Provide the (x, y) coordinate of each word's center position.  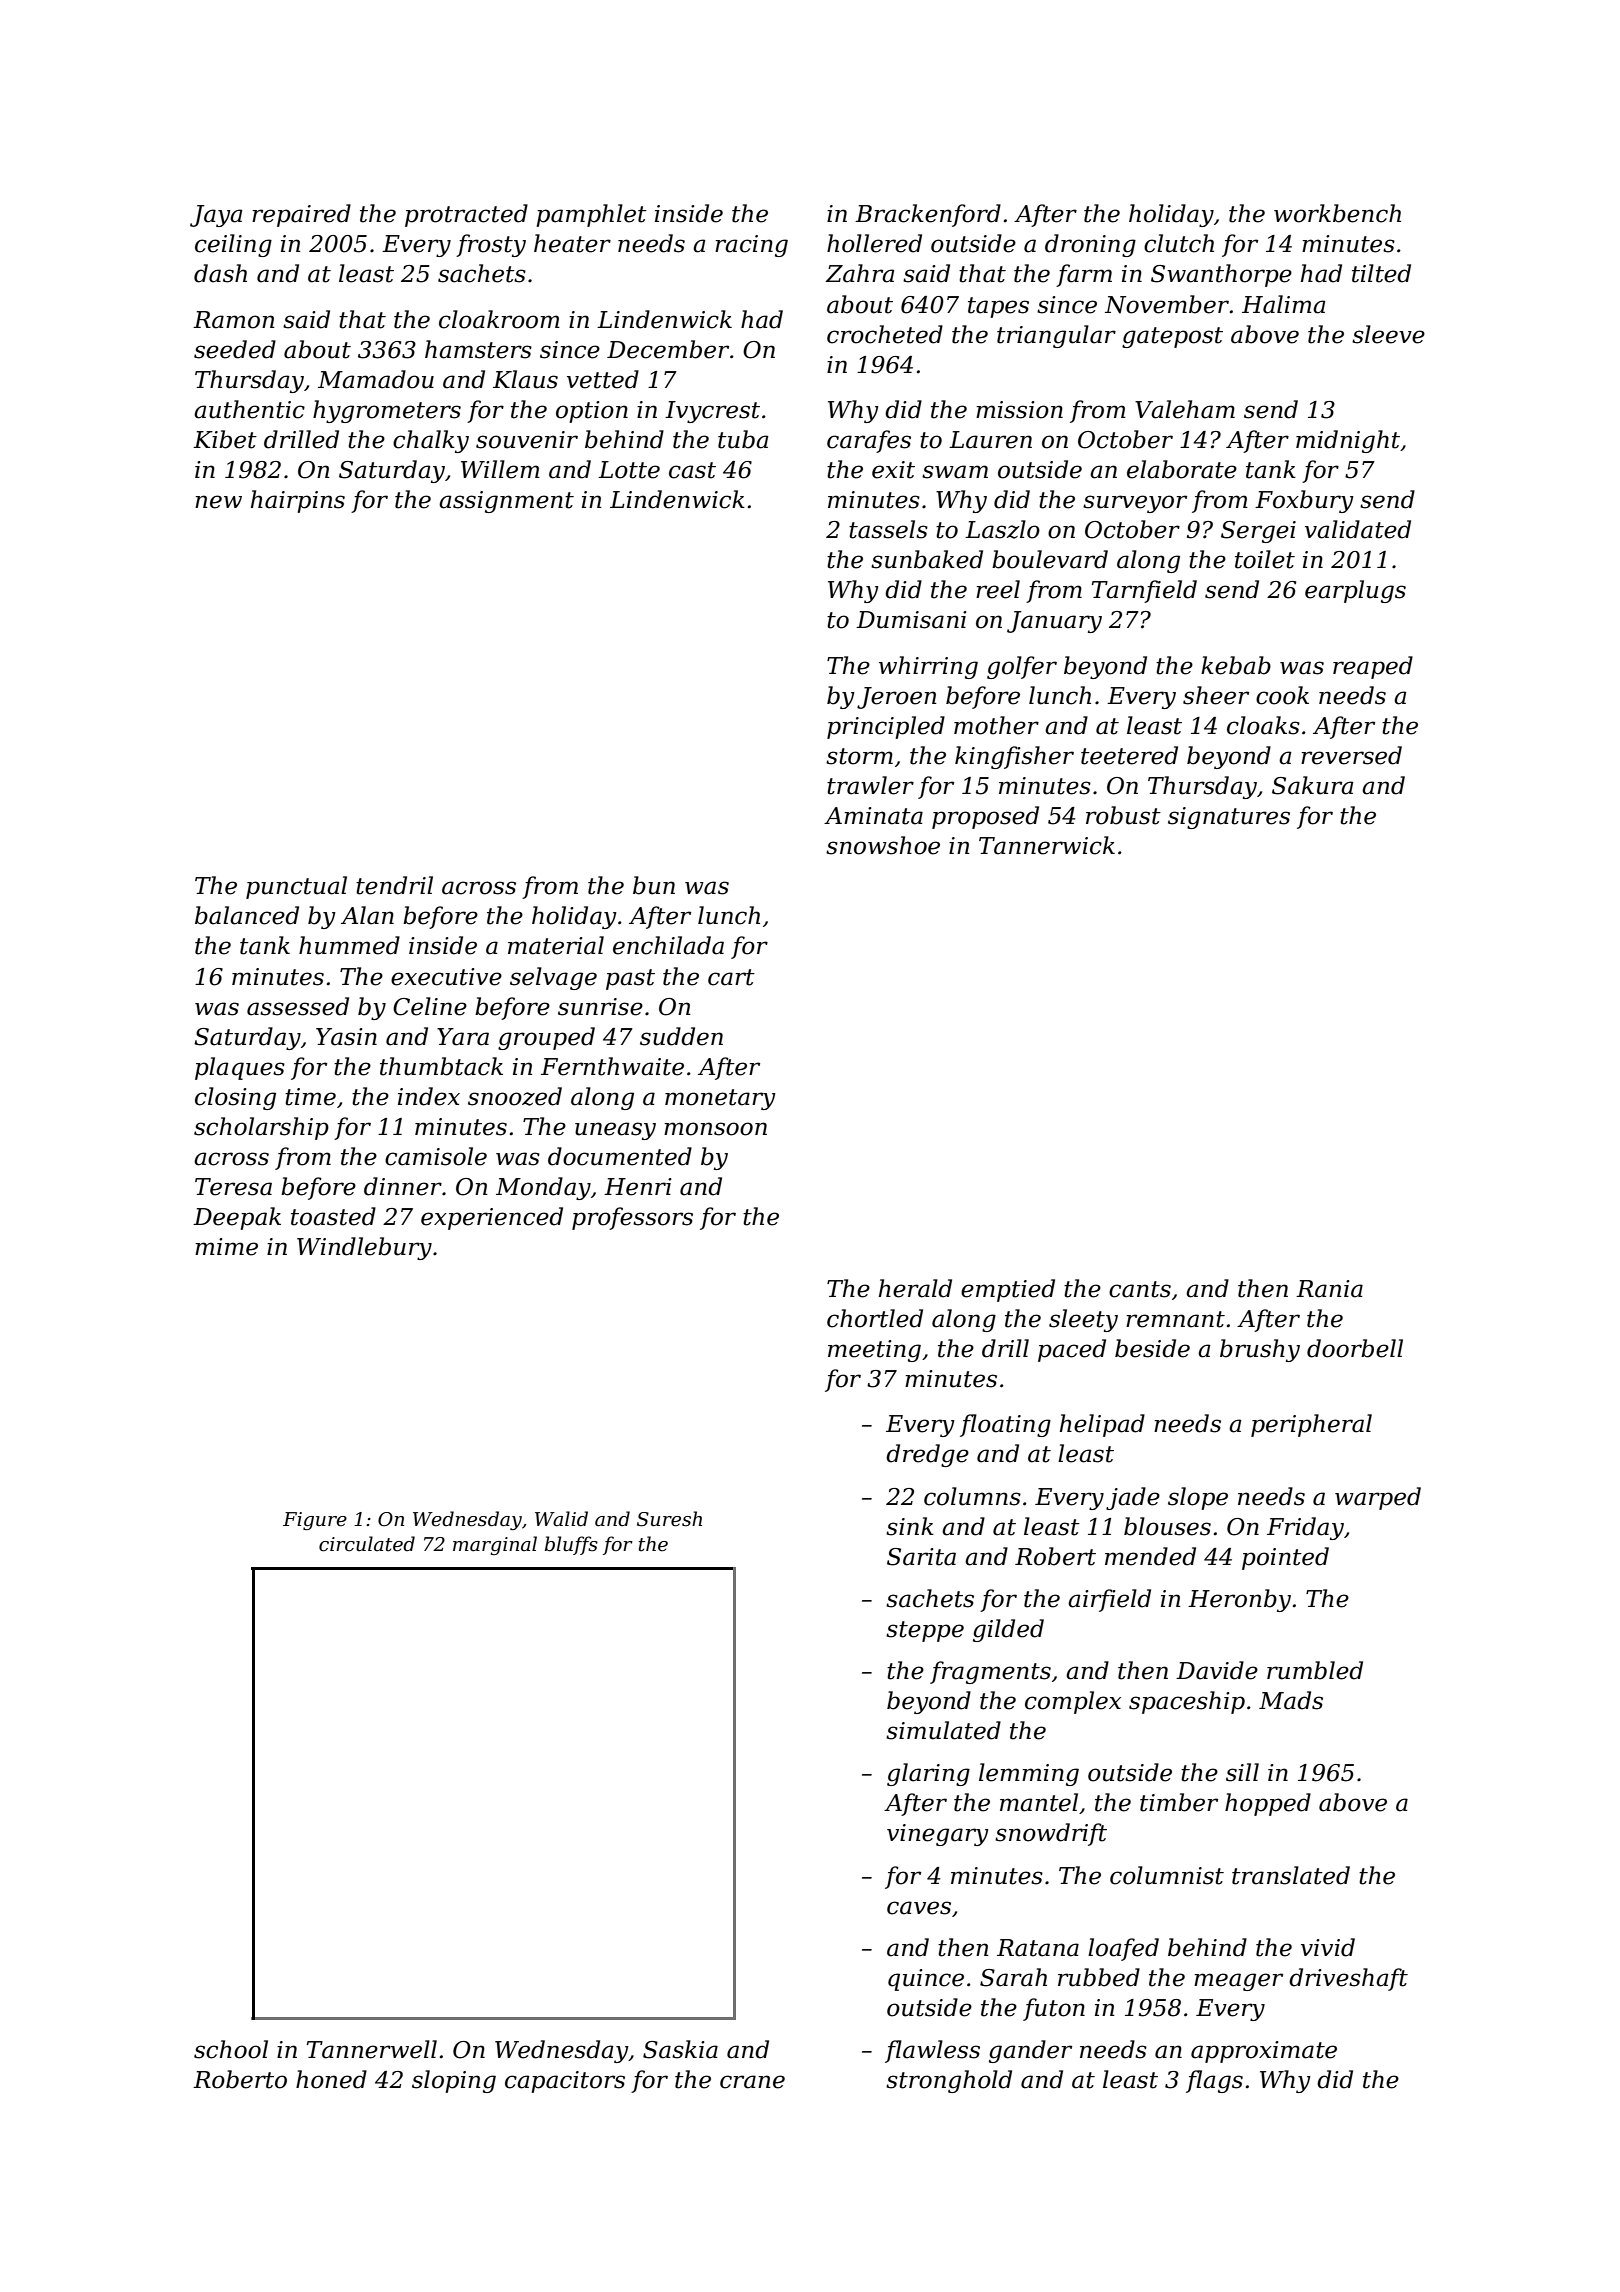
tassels (888, 529)
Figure (315, 1521)
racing (751, 246)
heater (572, 243)
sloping (454, 2081)
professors (632, 1218)
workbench (1337, 213)
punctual (296, 887)
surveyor (1135, 504)
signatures (1229, 818)
